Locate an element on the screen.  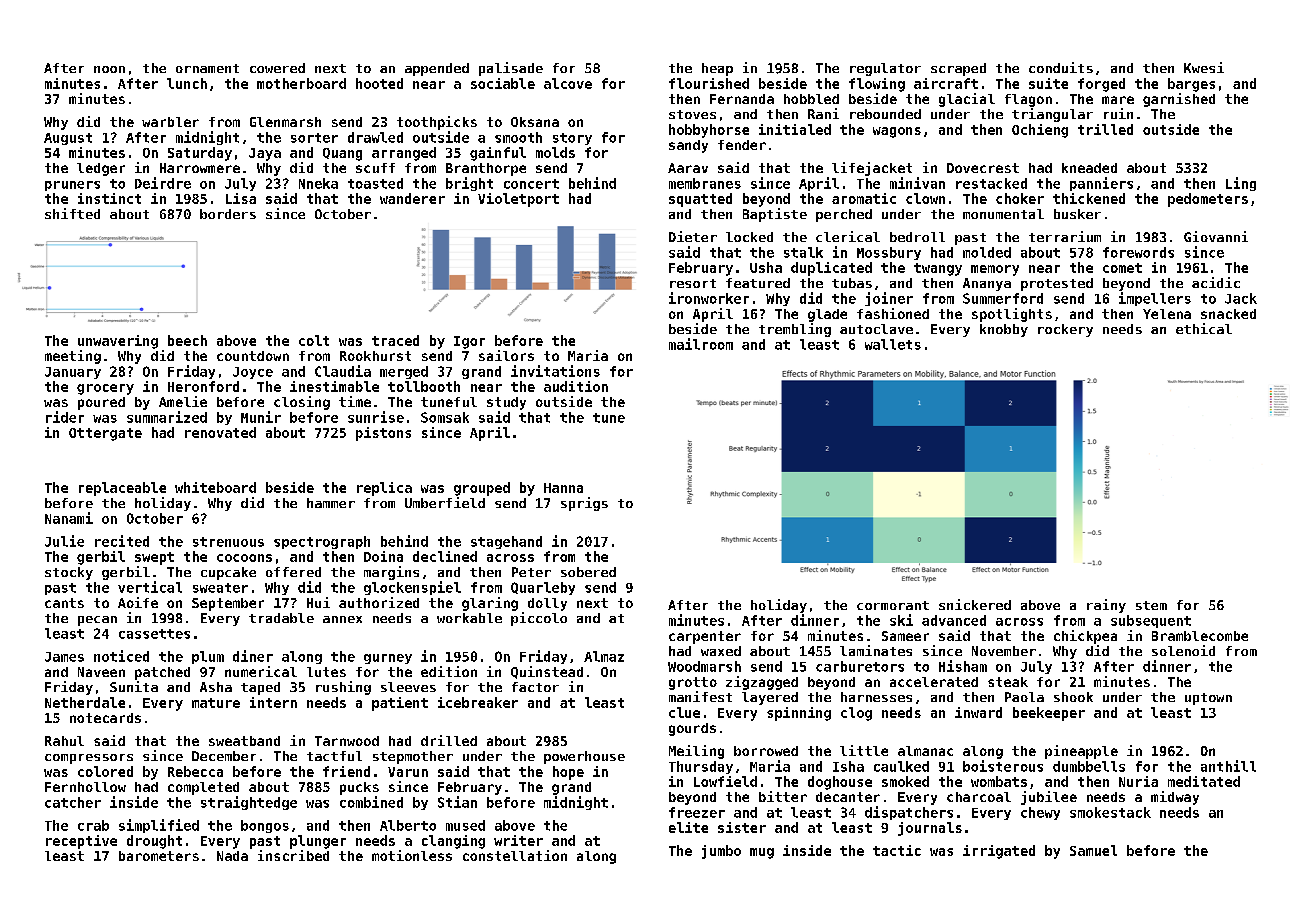
stepmother is located at coordinates (413, 757).
